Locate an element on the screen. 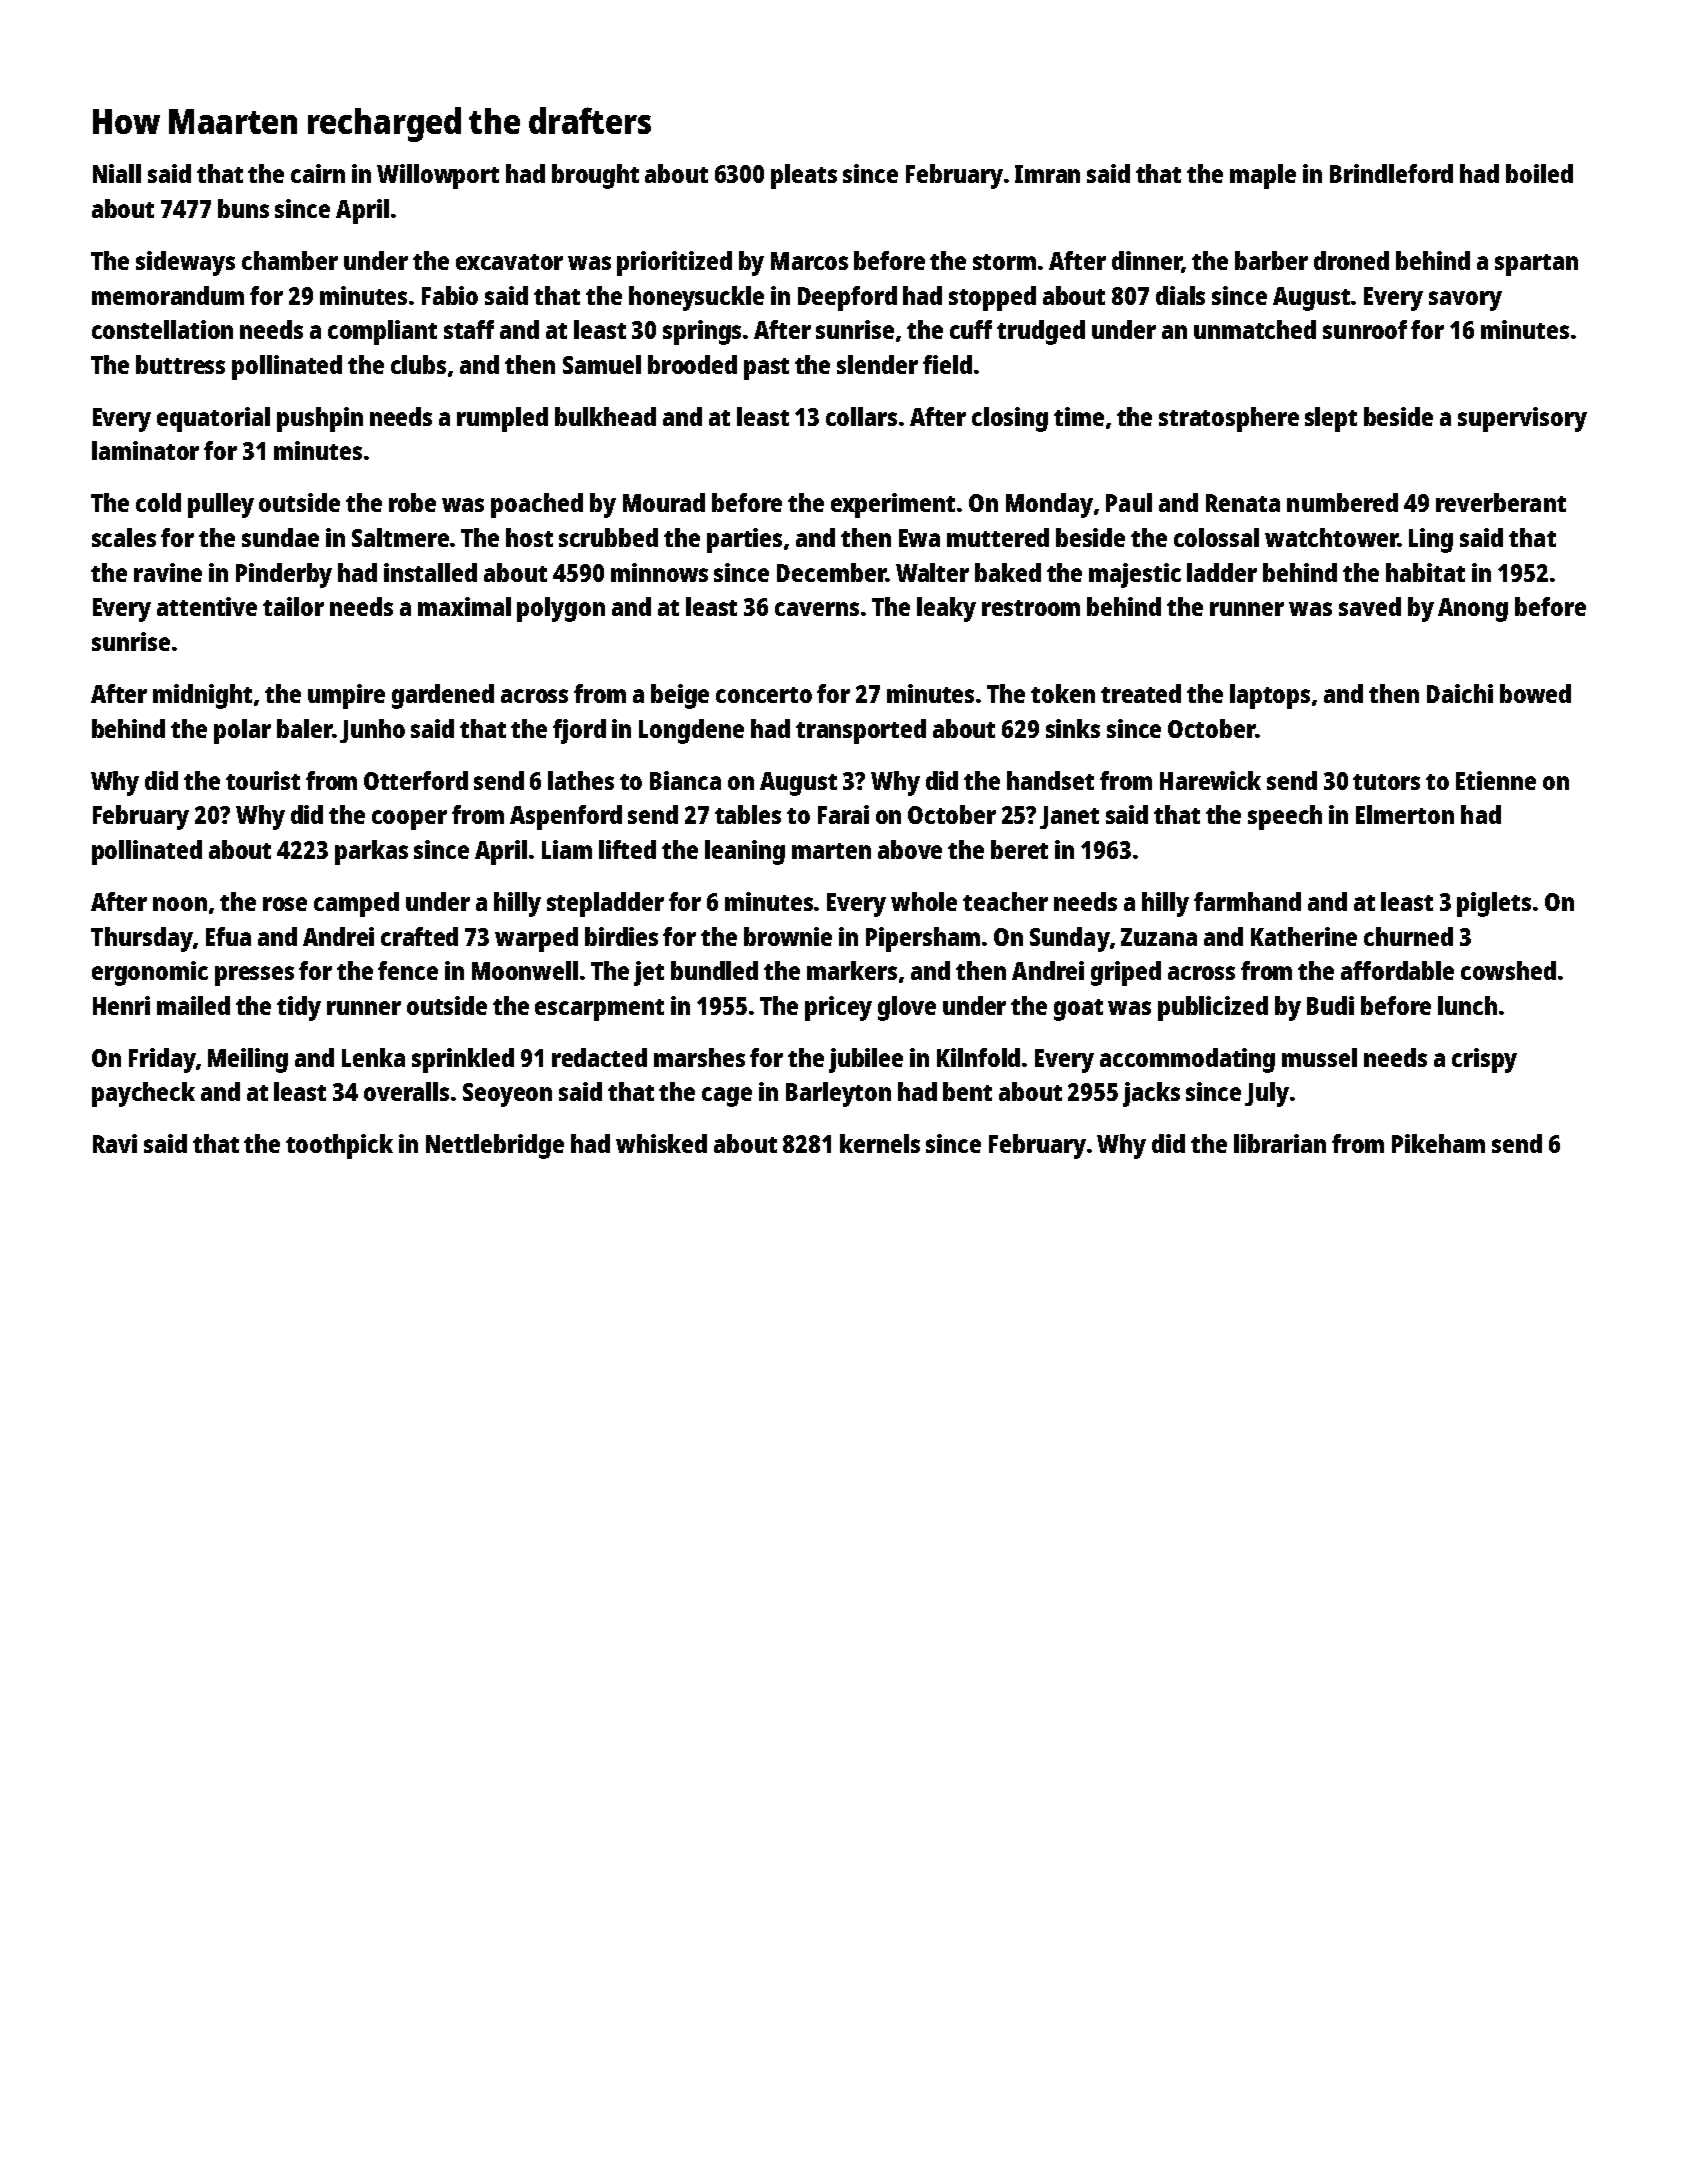 The image size is (1683, 2178). reverberant is located at coordinates (1501, 502).
